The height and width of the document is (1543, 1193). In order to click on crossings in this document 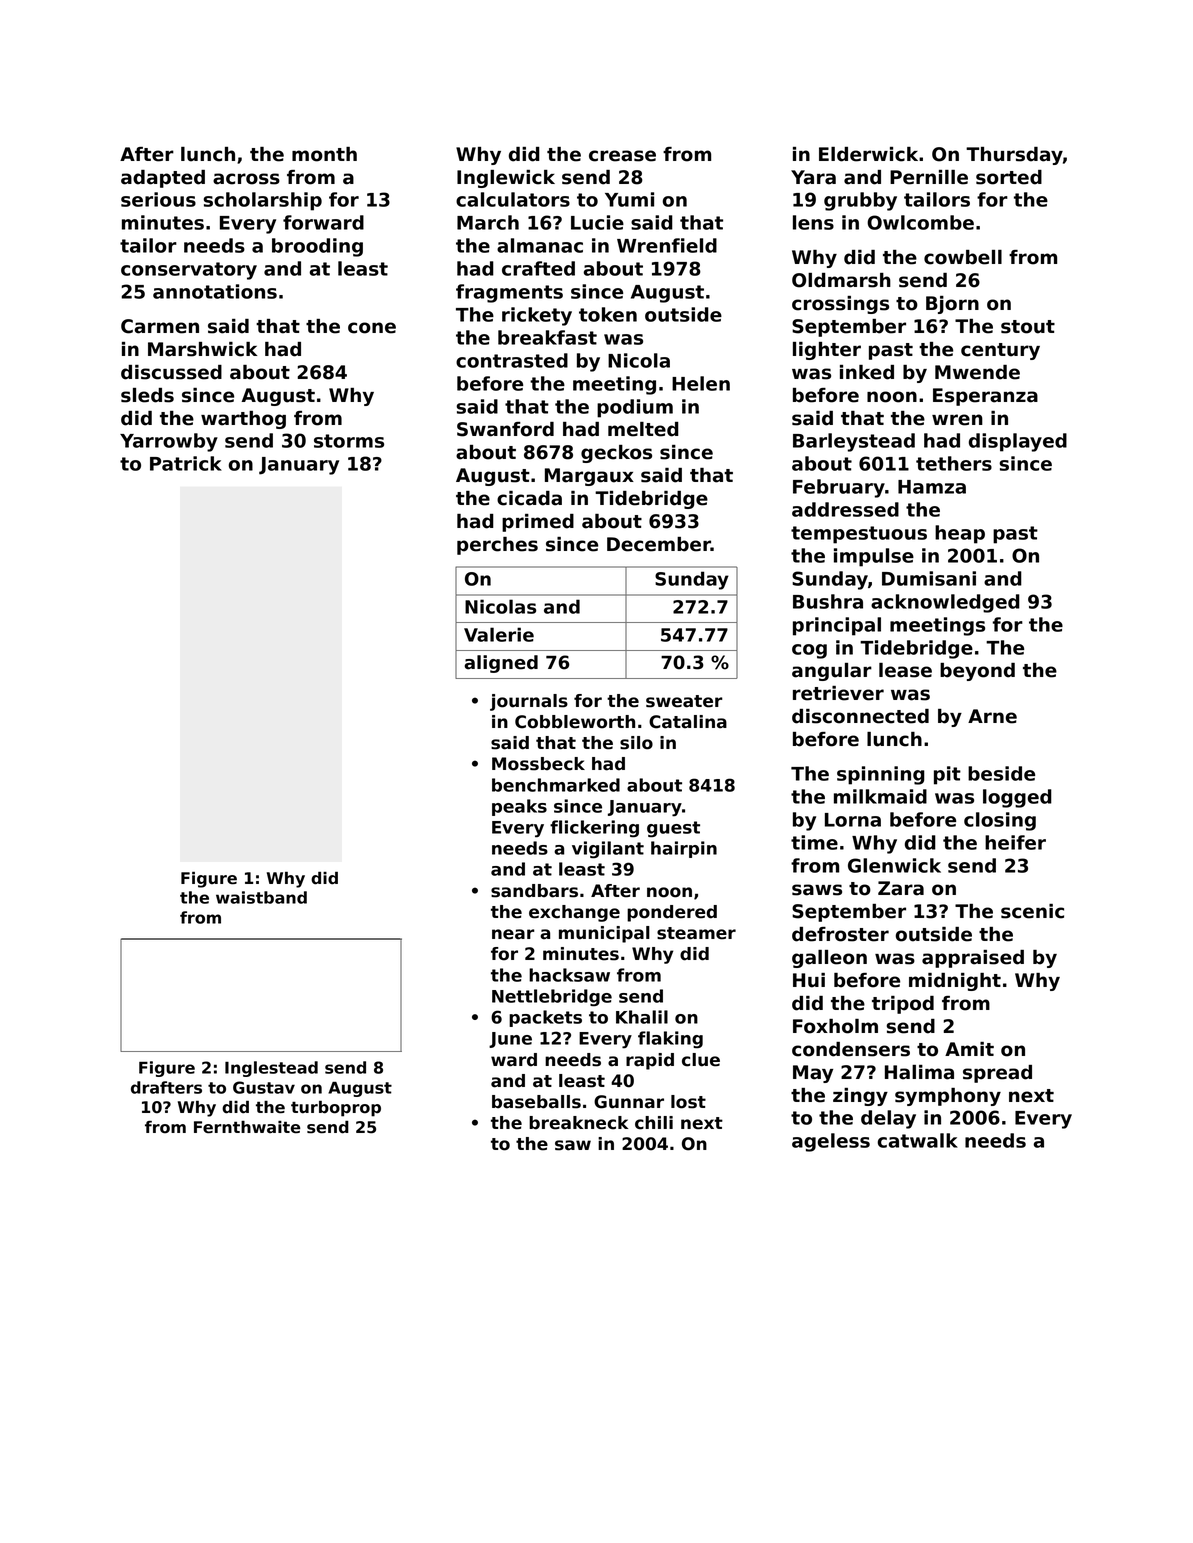, I will do `click(840, 305)`.
